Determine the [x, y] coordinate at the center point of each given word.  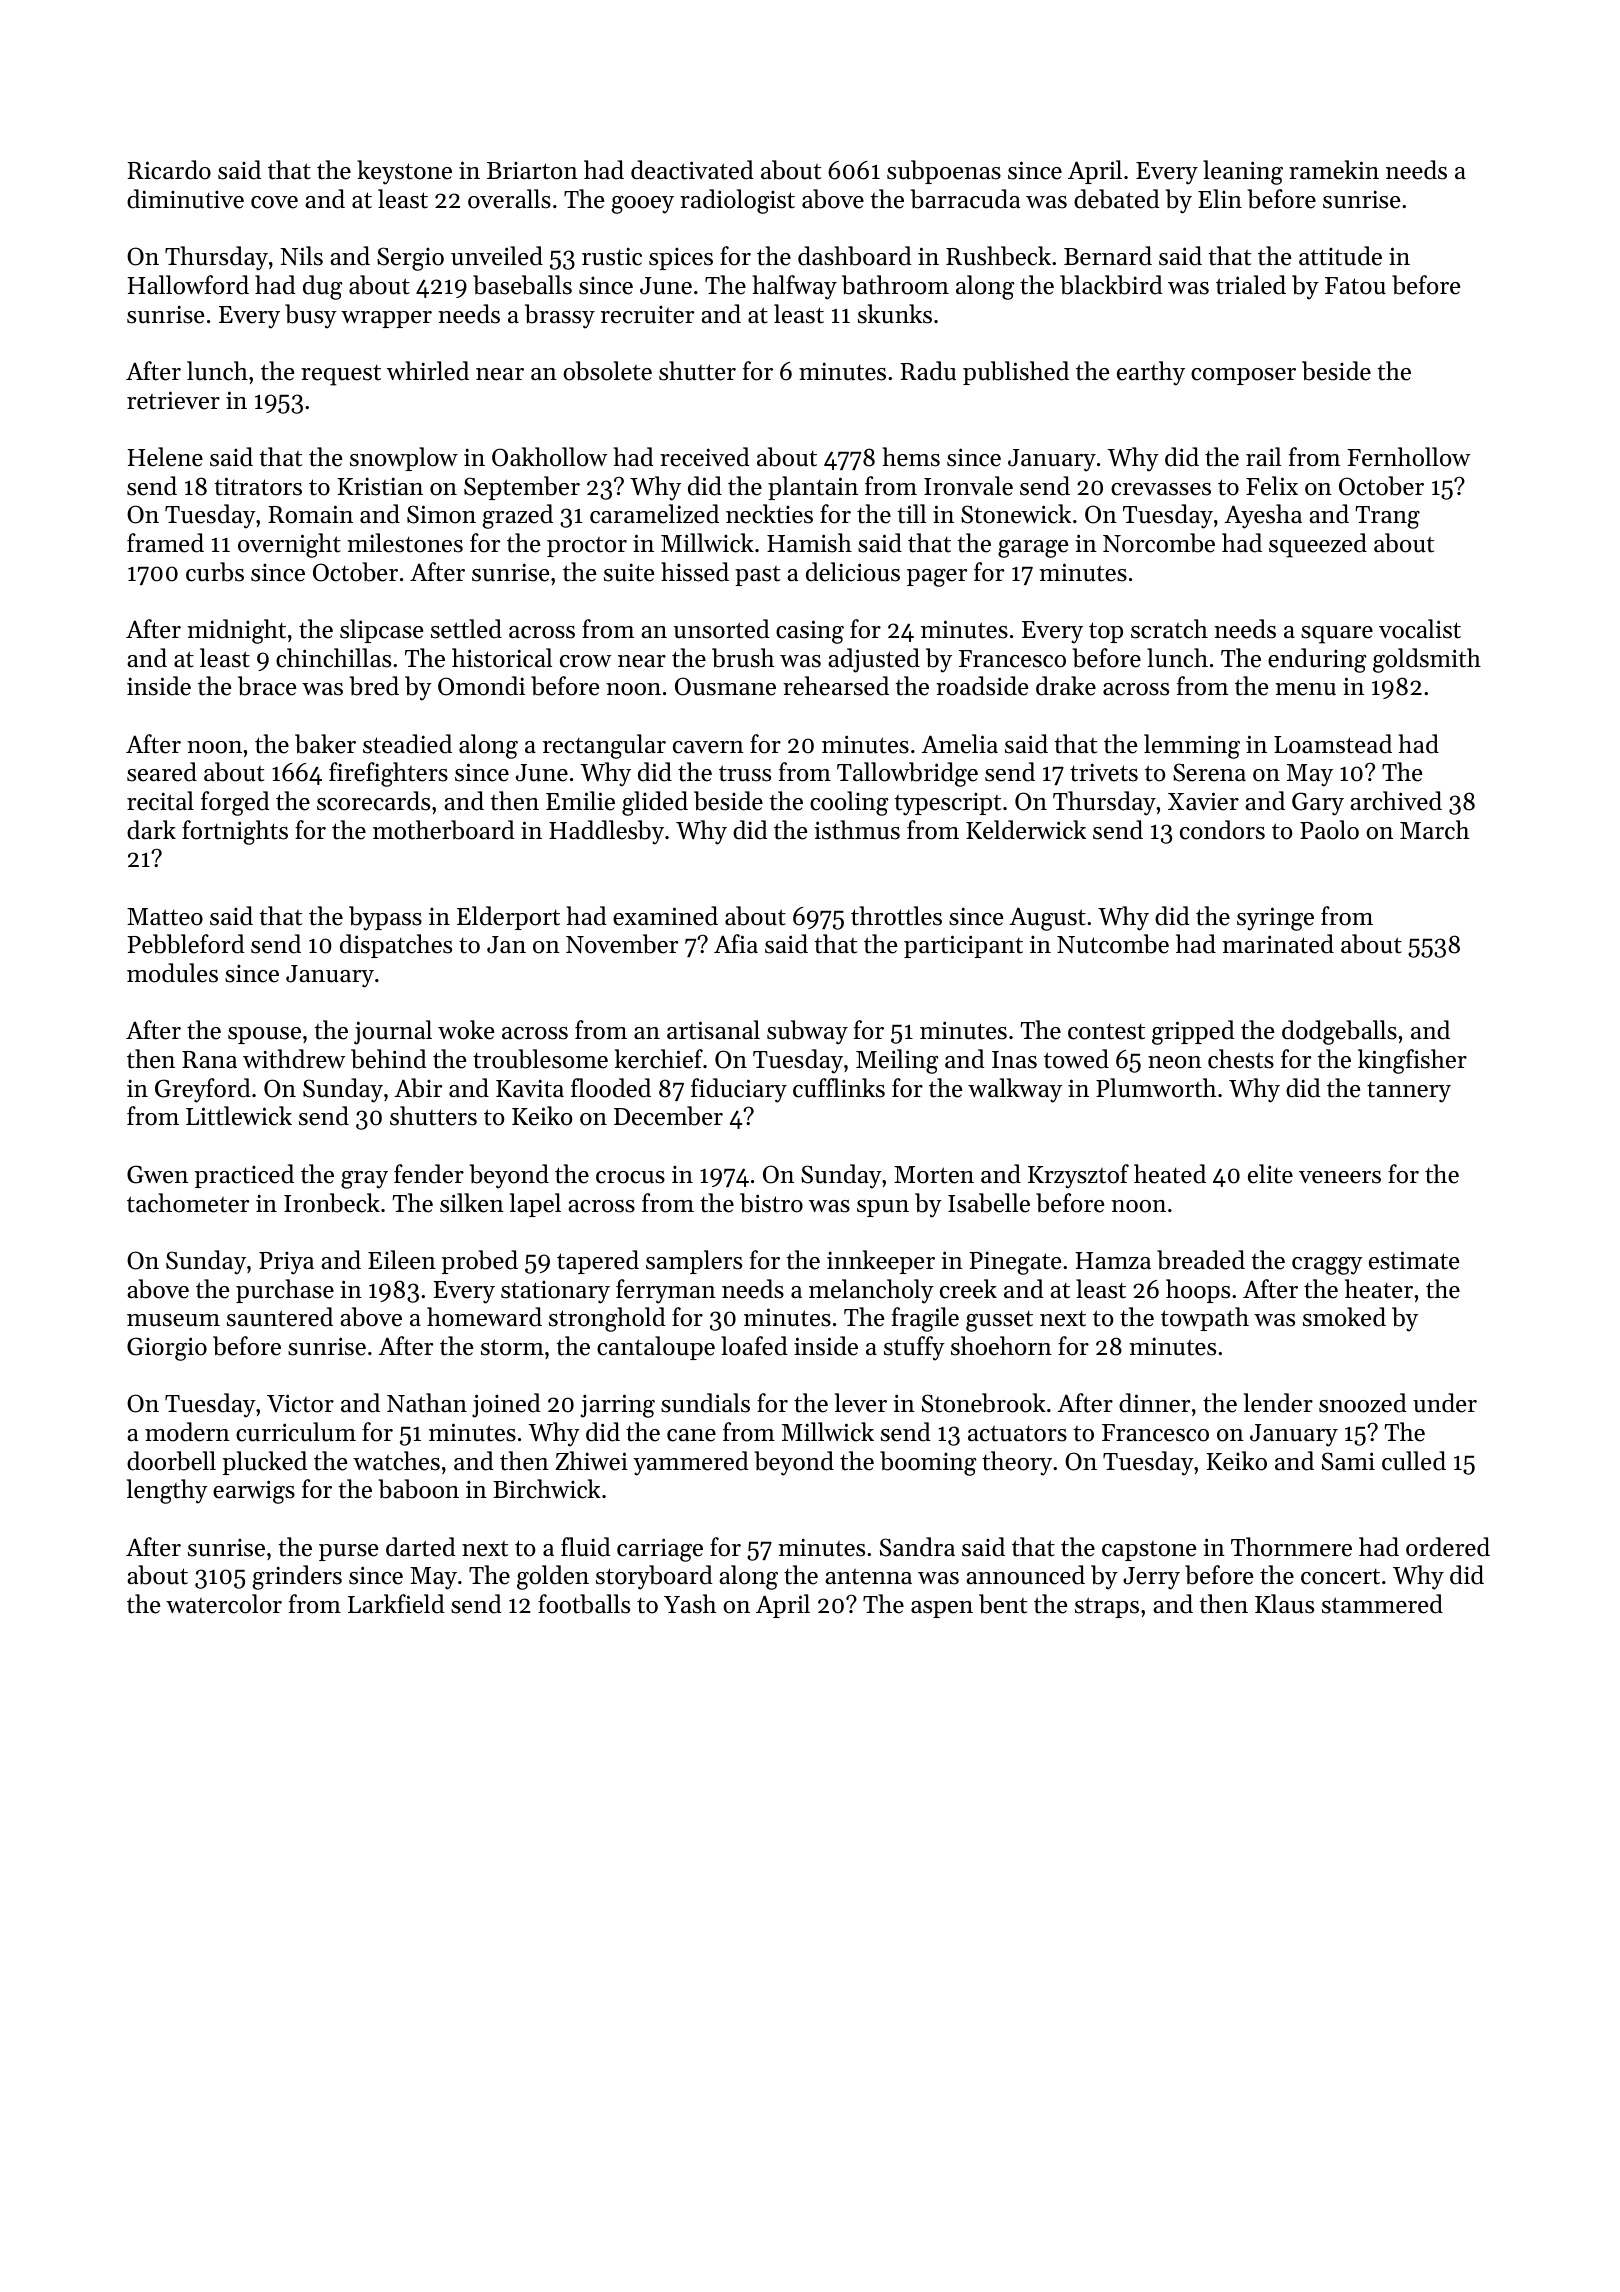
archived [1396, 801]
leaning [1243, 172]
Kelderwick [1026, 830]
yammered [691, 1463]
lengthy [167, 1491]
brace [267, 686]
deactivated [692, 170]
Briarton [532, 171]
